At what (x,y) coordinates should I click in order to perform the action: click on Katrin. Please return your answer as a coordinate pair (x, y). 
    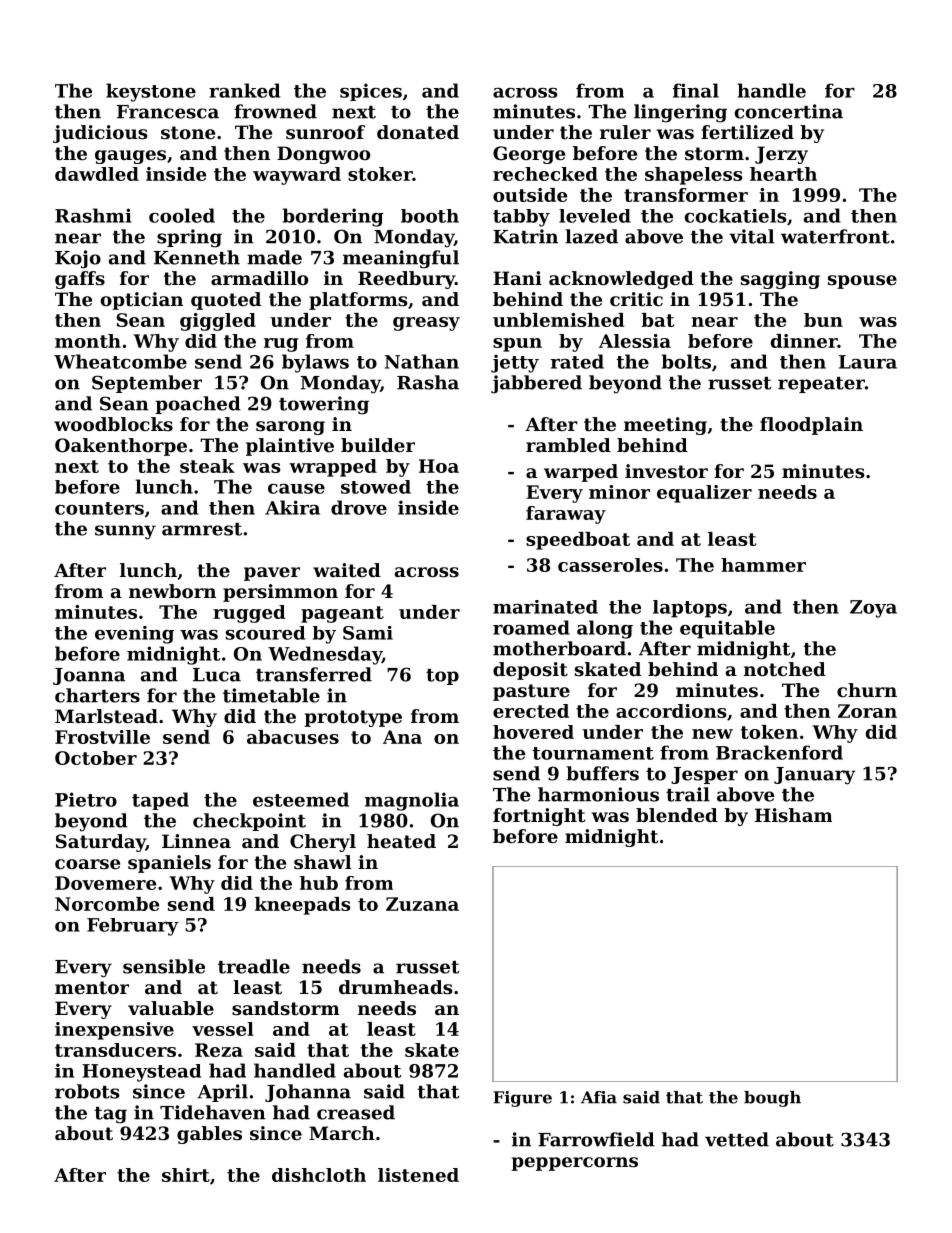
    Looking at the image, I should click on (525, 236).
